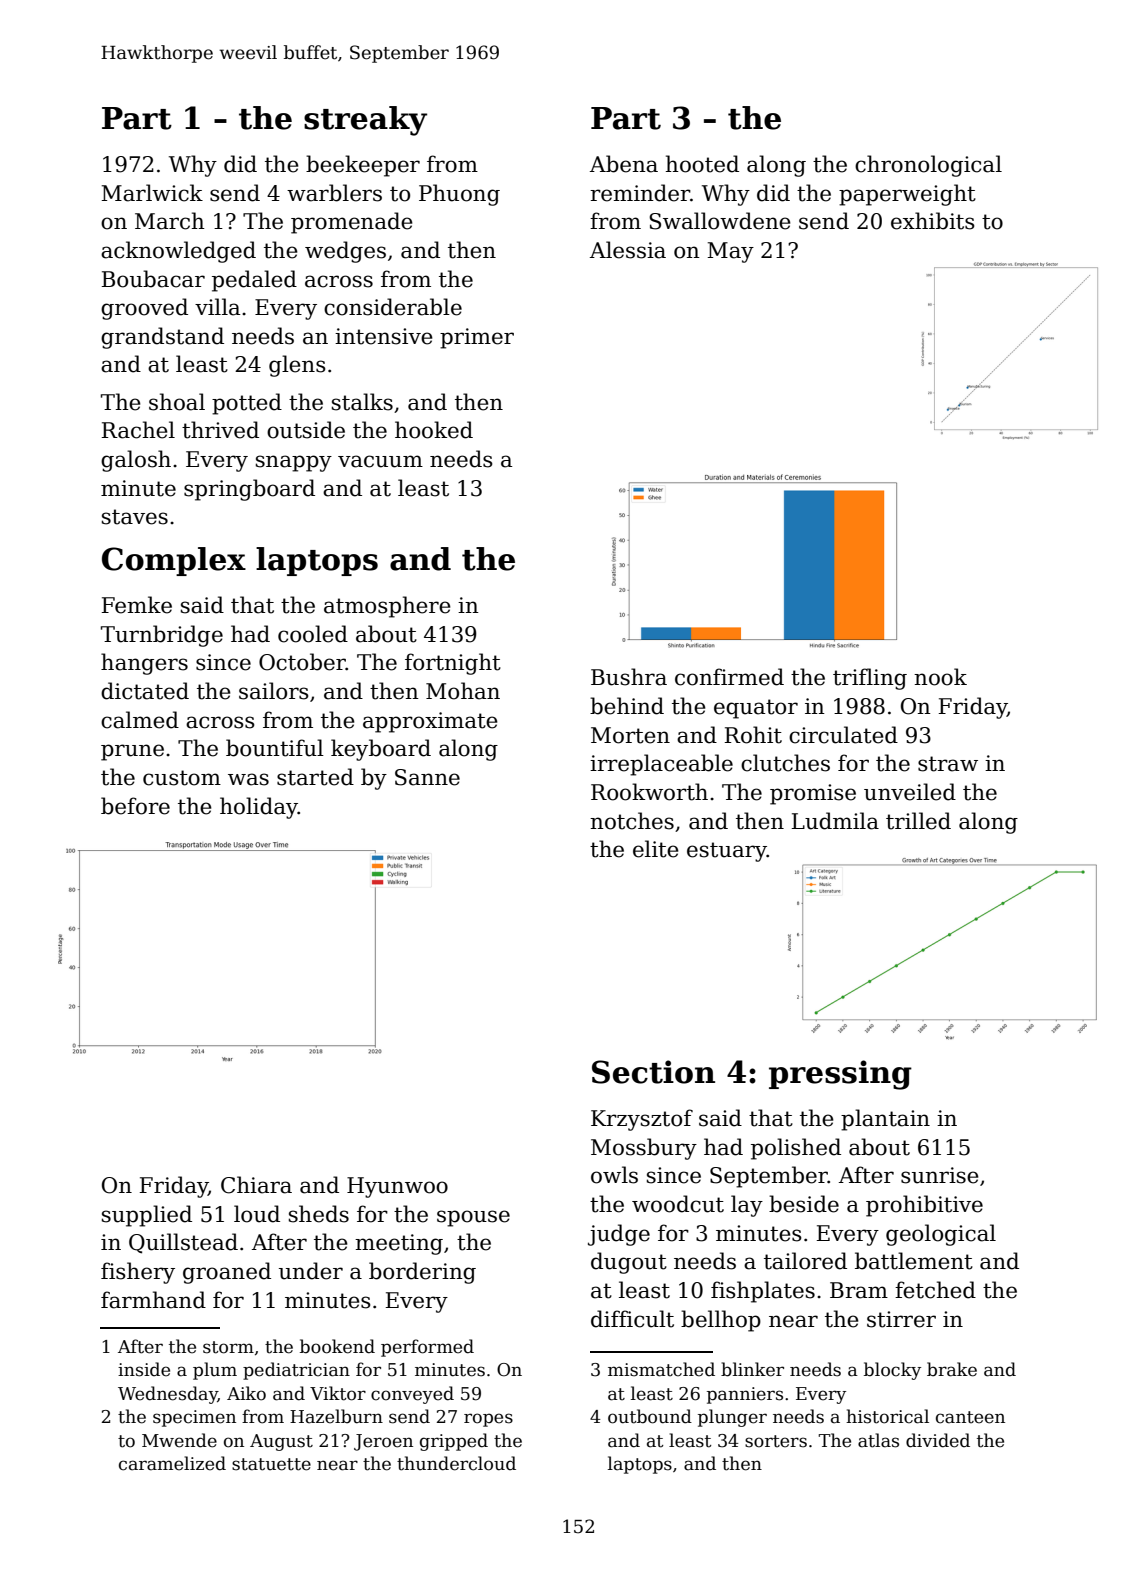  Describe the element at coordinates (653, 1072) in the page. I see `Section` at that location.
